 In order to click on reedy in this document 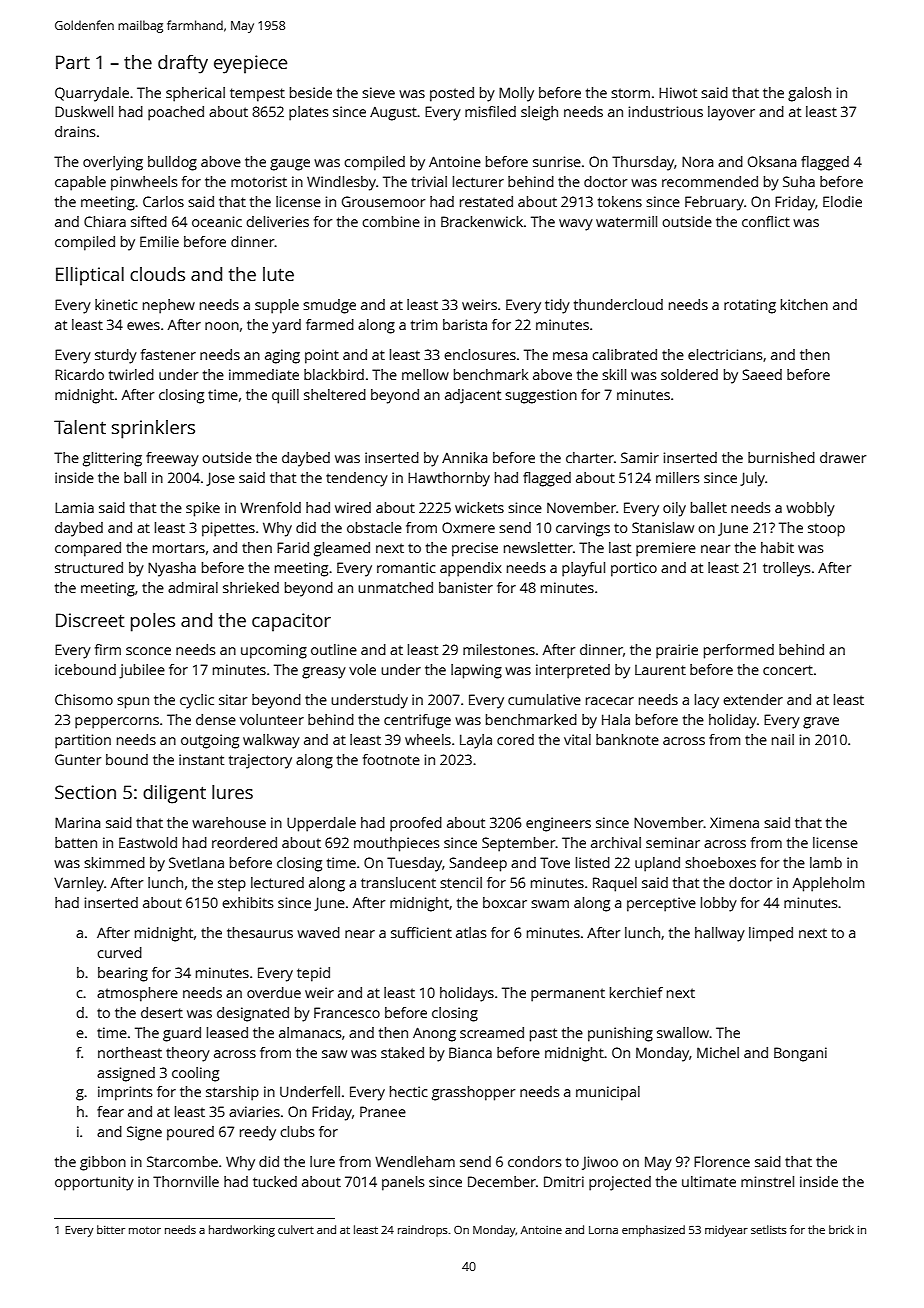, I will do `click(258, 1133)`.
